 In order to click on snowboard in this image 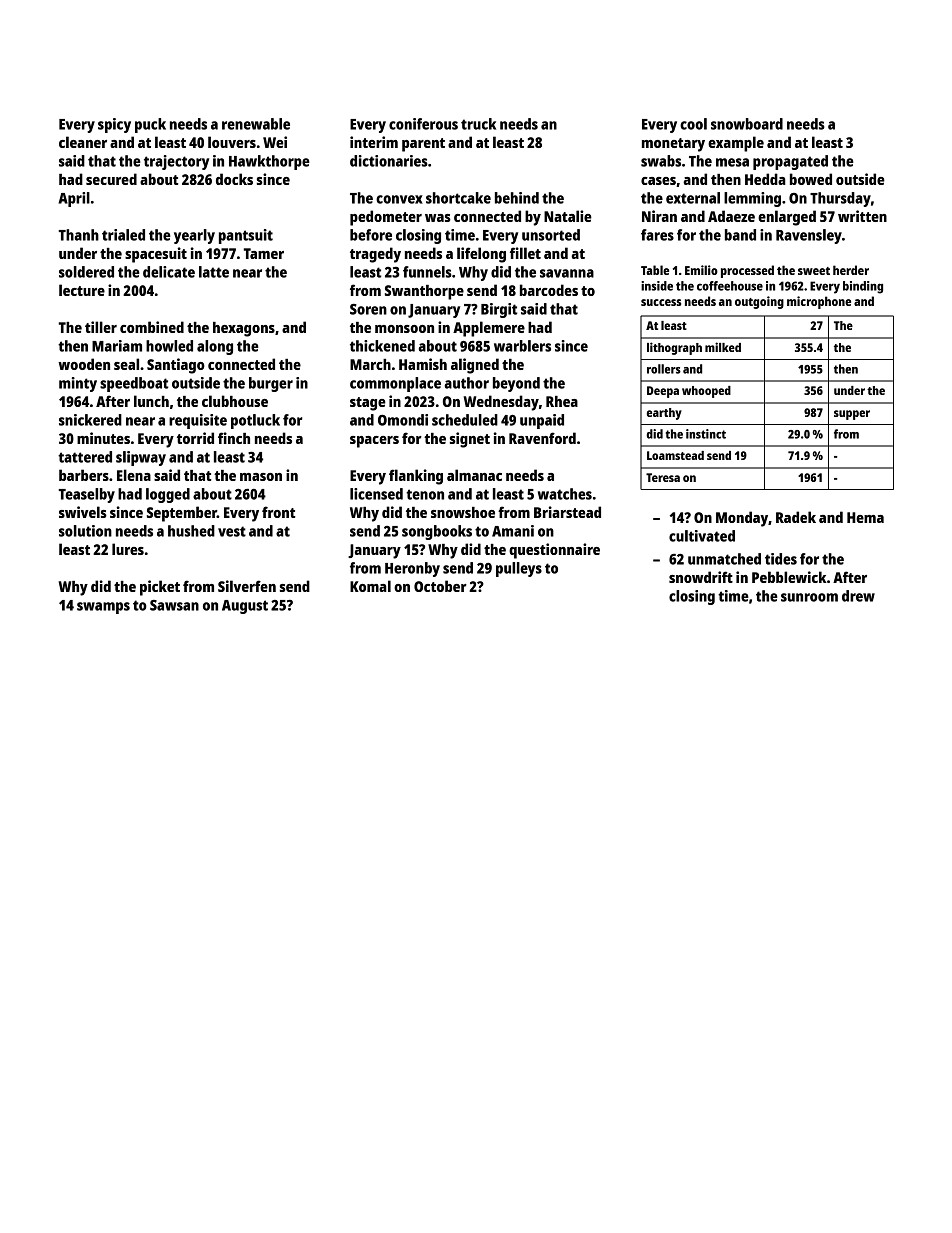, I will do `click(747, 124)`.
